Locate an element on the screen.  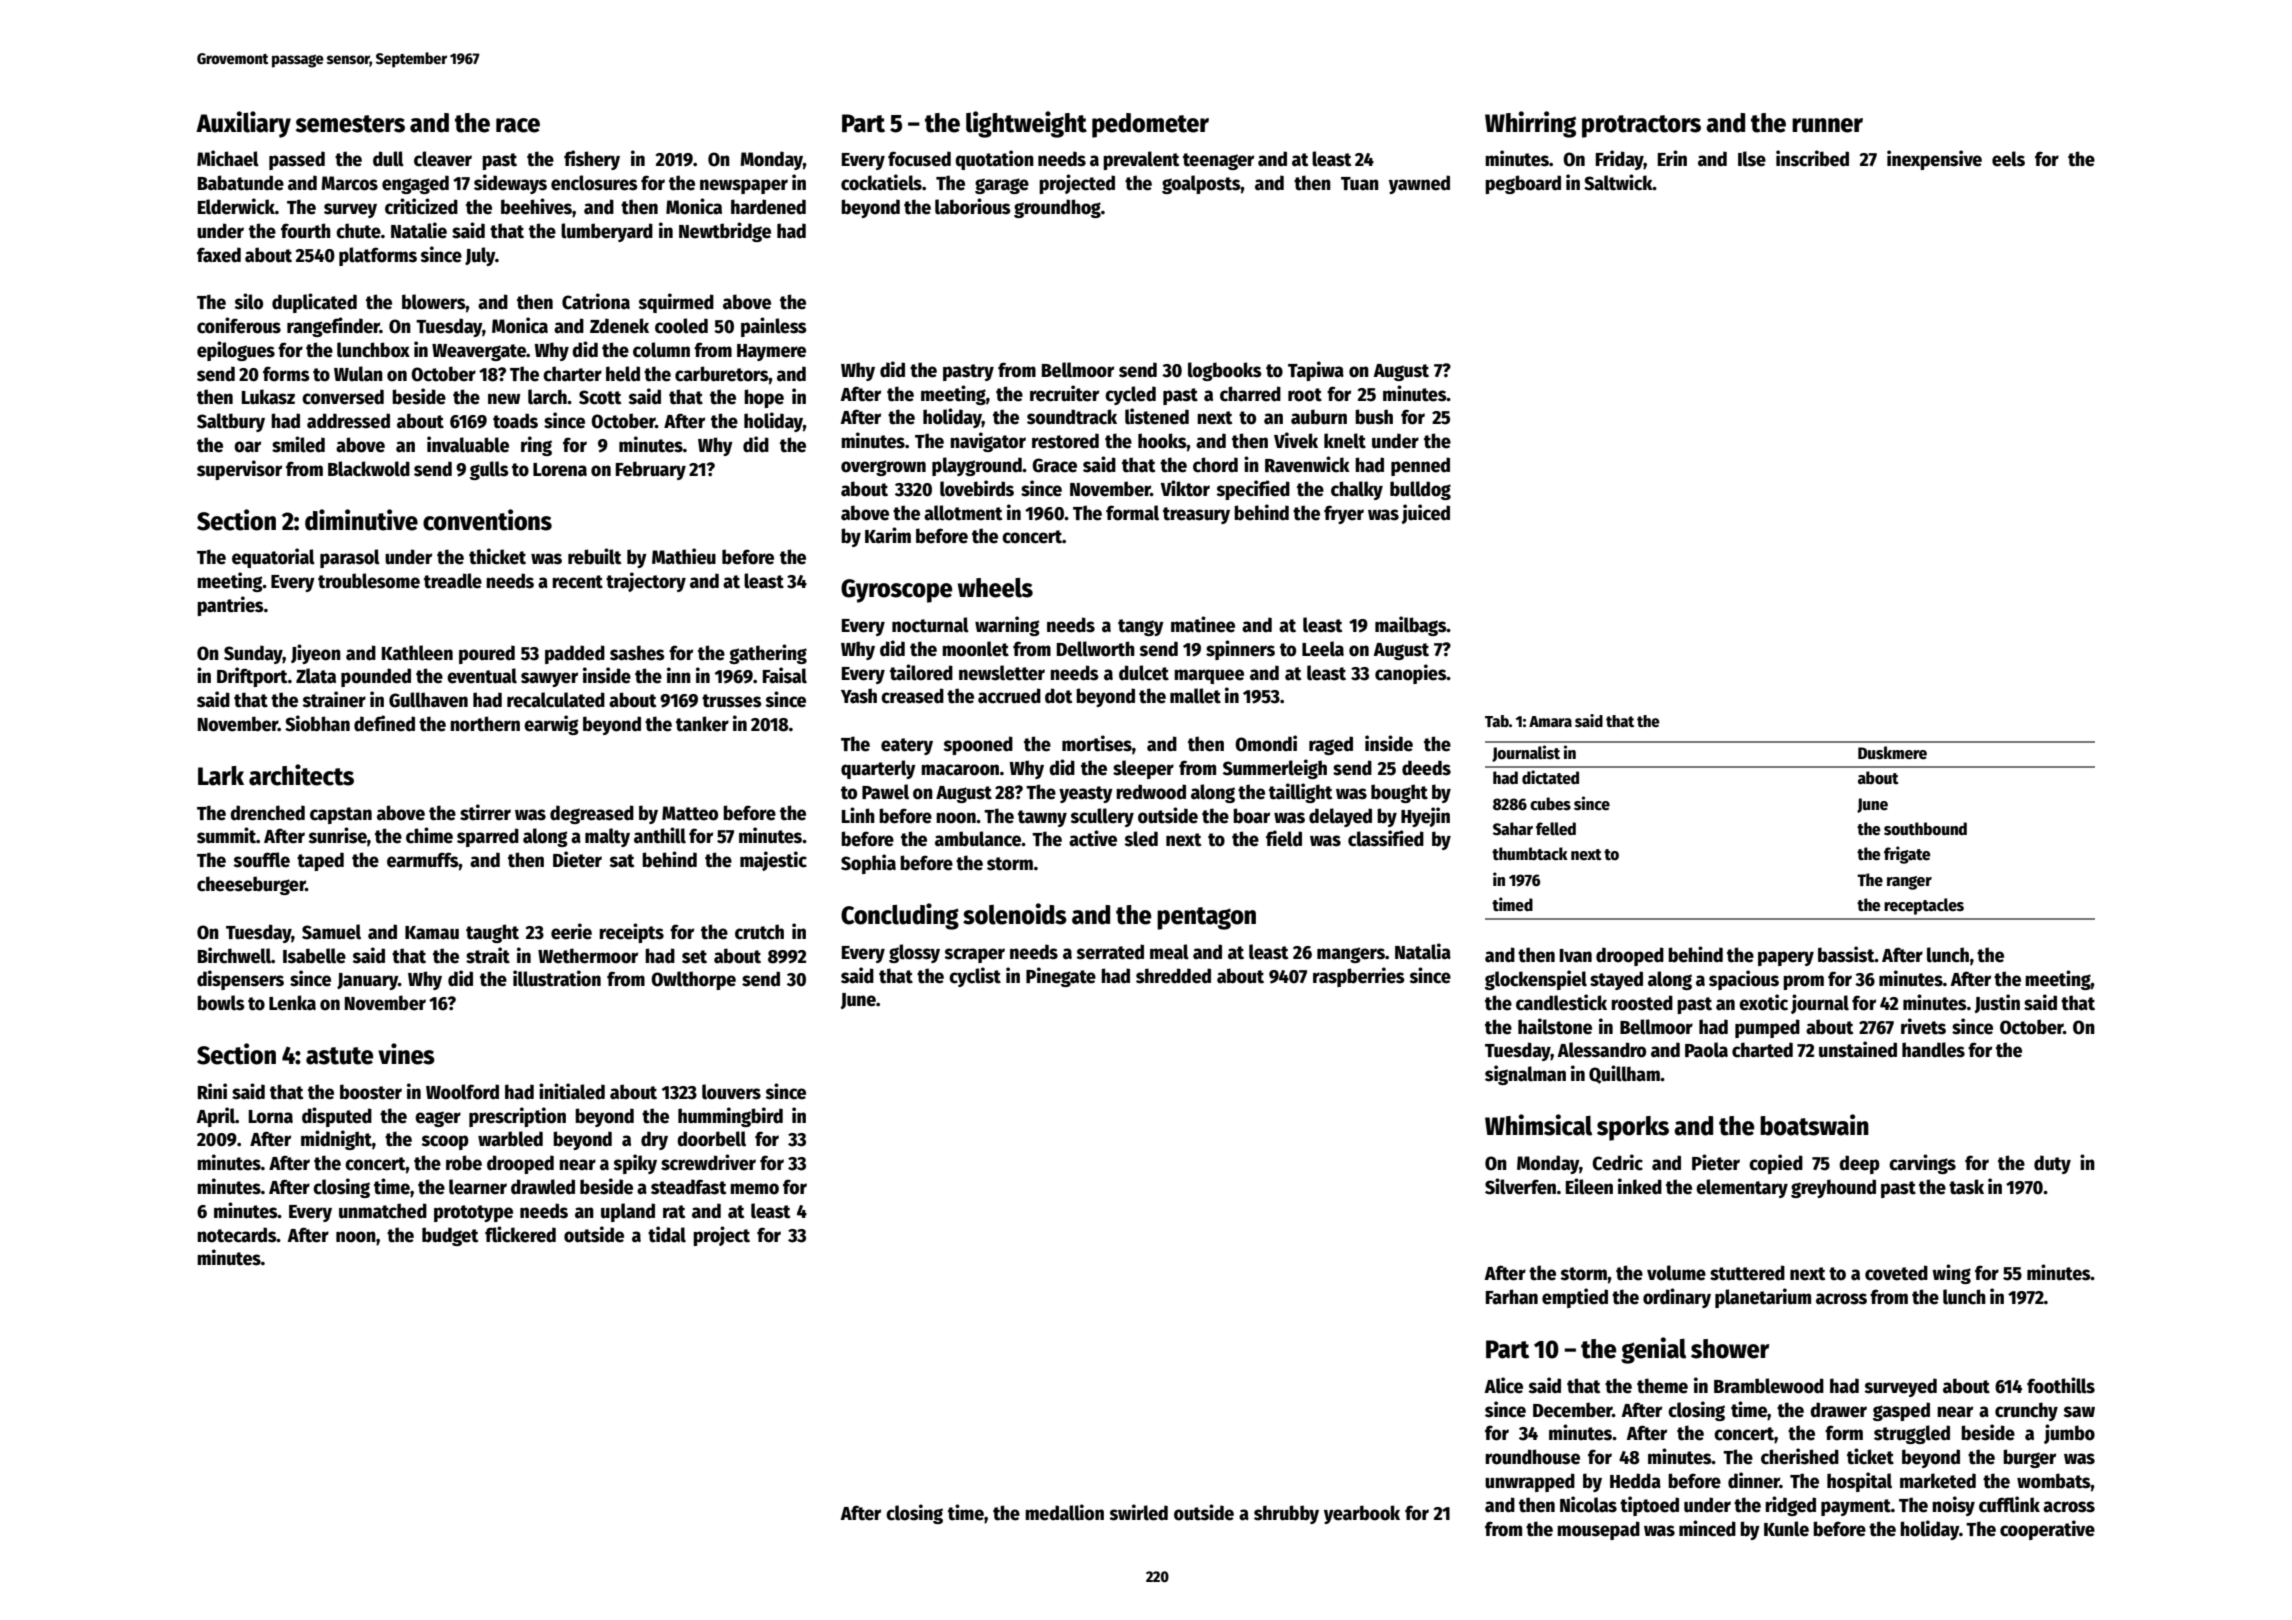
strait is located at coordinates (488, 955).
